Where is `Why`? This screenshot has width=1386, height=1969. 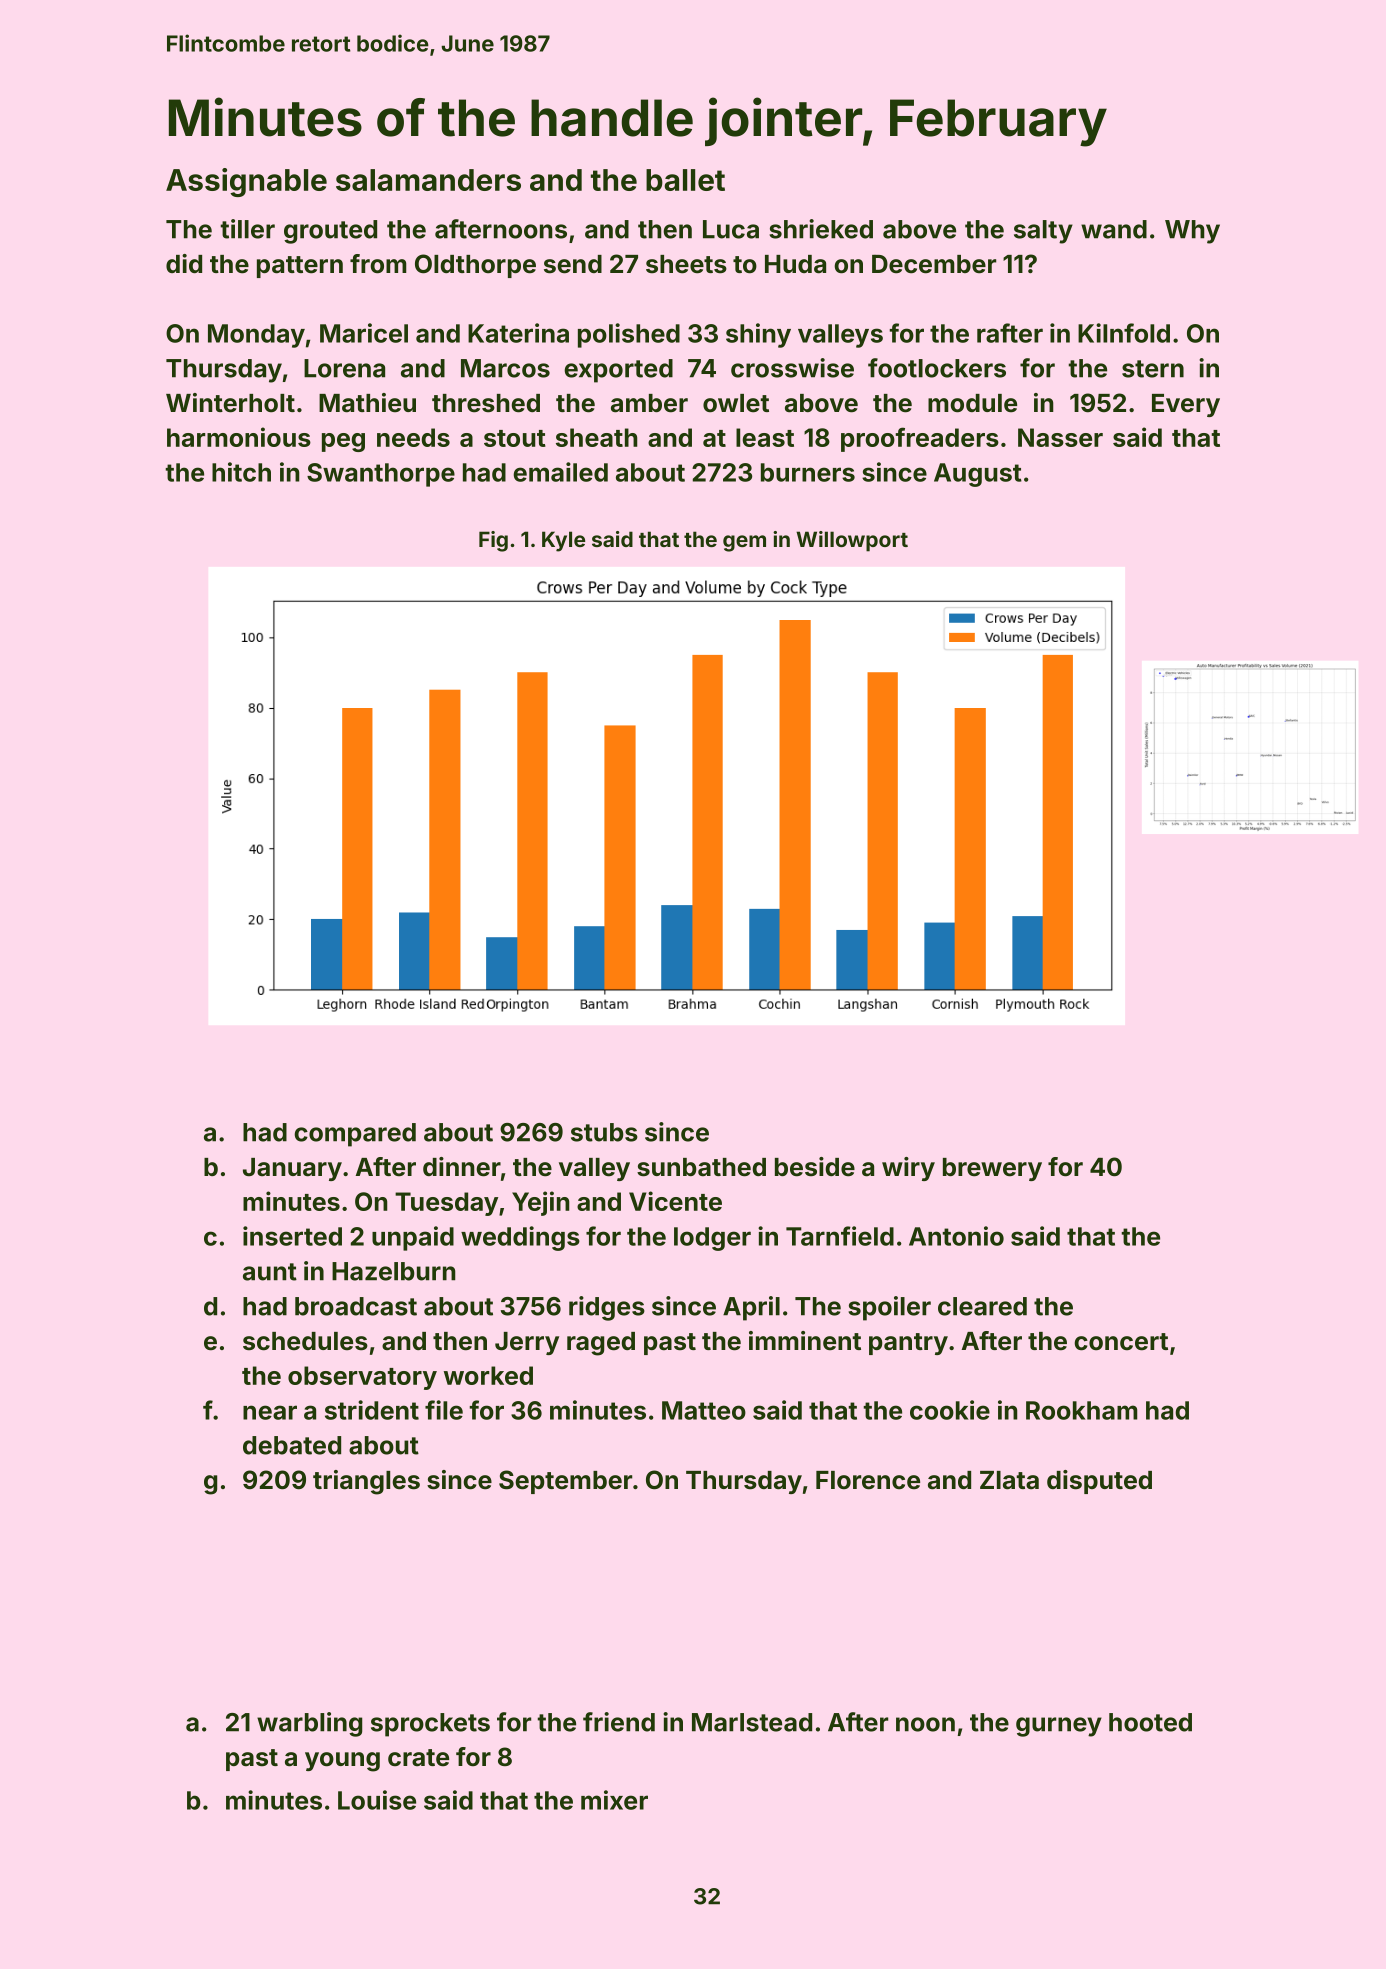 Why is located at coordinates (1192, 232).
